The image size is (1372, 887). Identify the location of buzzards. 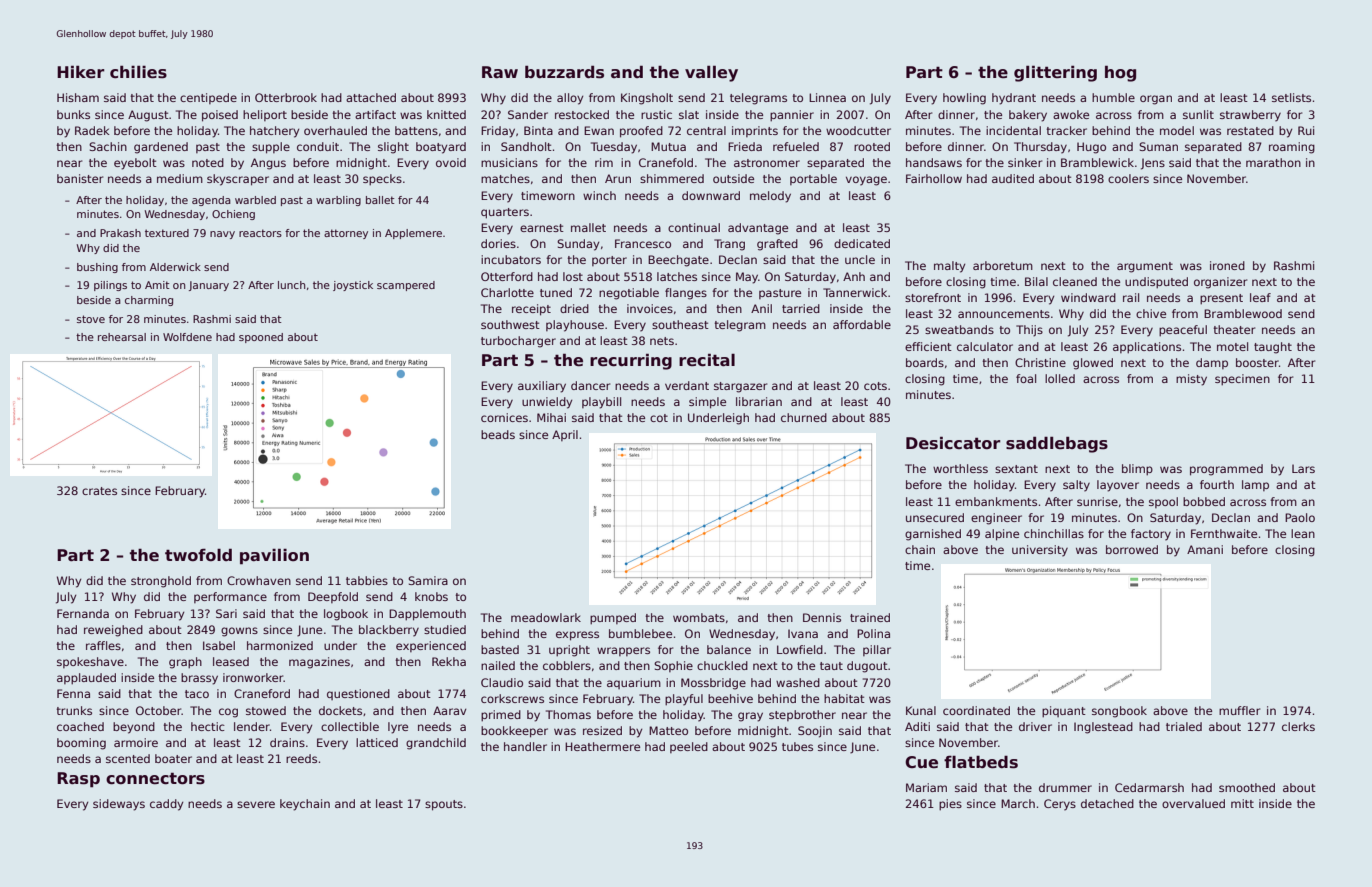
(564, 72).
